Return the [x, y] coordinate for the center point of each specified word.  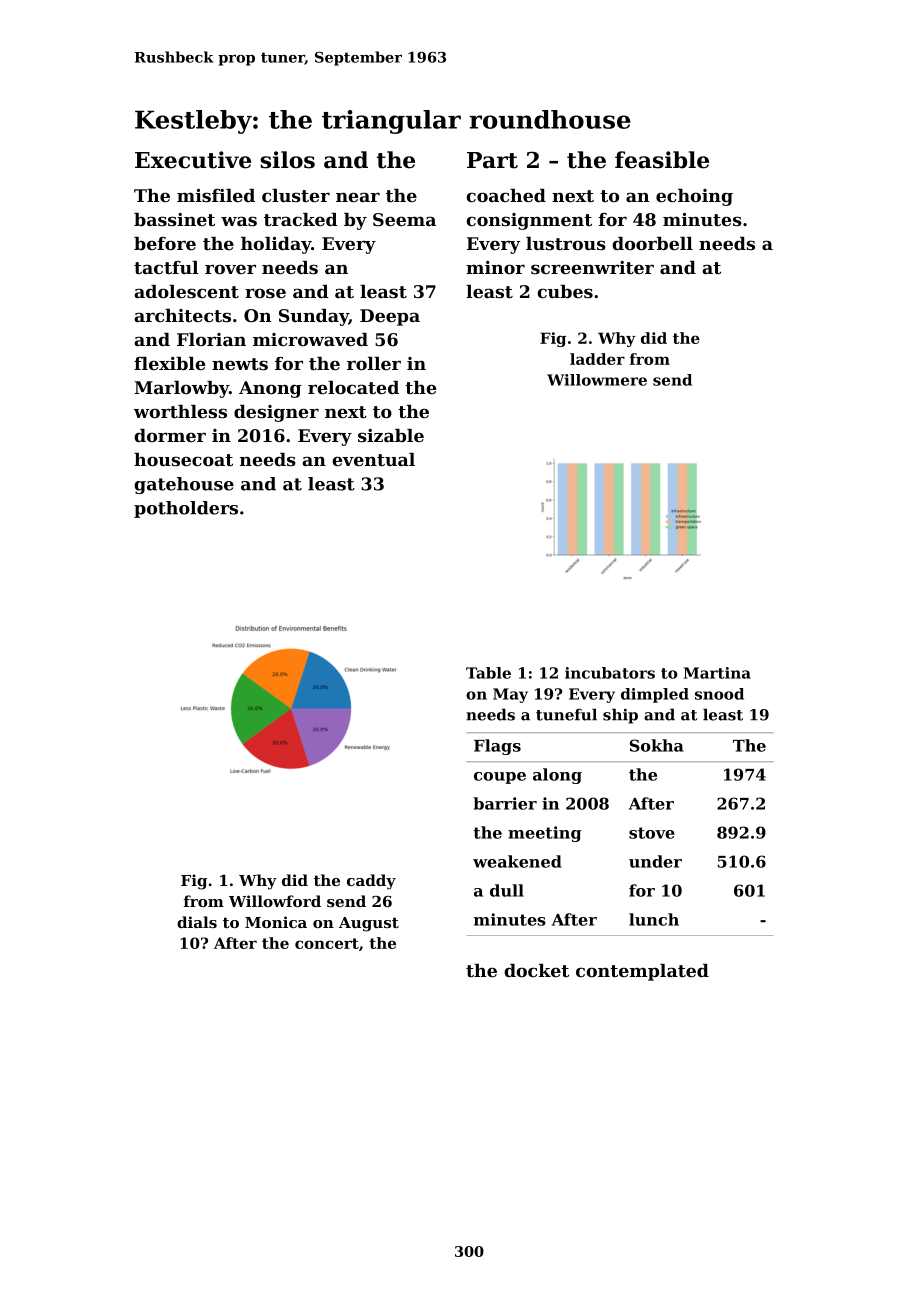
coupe [500, 778]
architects [182, 315]
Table [488, 673]
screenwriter [592, 267]
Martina [717, 673]
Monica [276, 922]
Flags [497, 747]
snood [719, 694]
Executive [193, 160]
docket [536, 970]
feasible [662, 160]
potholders [186, 509]
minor [495, 267]
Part [492, 160]
